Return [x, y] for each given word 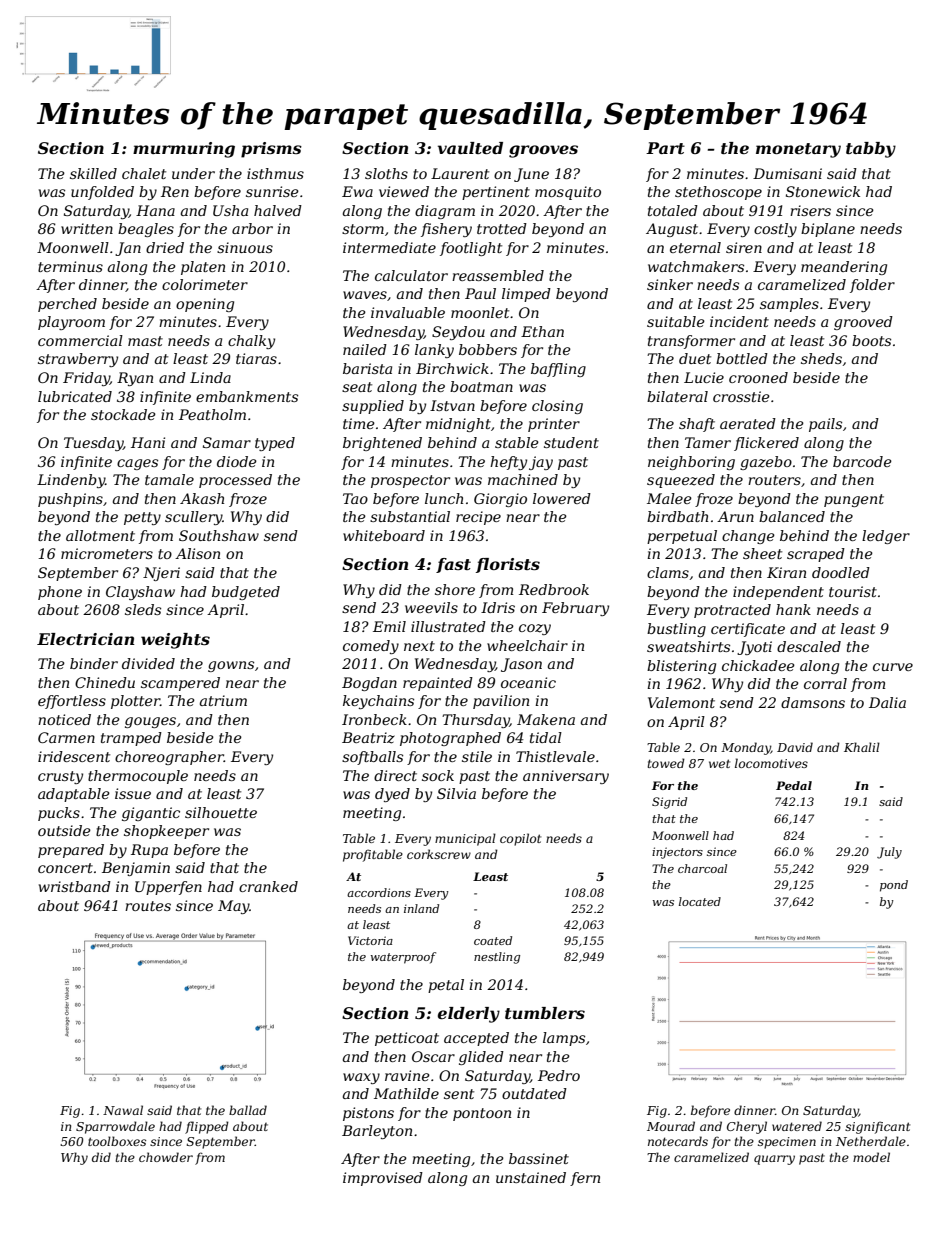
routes [148, 906]
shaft [697, 425]
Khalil [862, 747]
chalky [251, 342]
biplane [828, 230]
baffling [558, 370]
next [419, 646]
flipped [207, 1127]
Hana [155, 210]
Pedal [794, 785]
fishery [446, 230]
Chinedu [105, 682]
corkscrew [439, 854]
